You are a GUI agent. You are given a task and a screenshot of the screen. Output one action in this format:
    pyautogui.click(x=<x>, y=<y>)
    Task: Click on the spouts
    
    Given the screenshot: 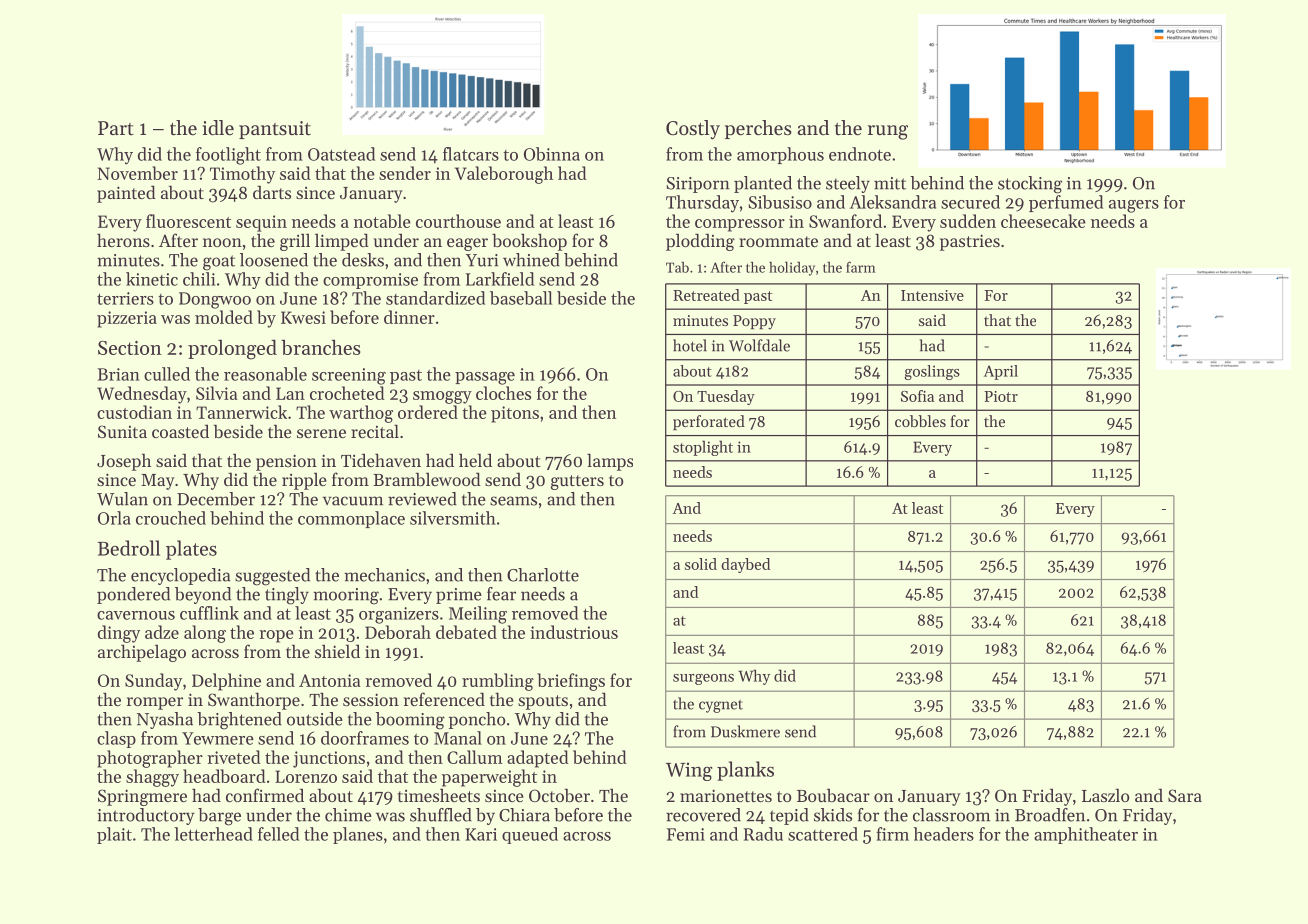 What is the action you would take?
    pyautogui.click(x=543, y=702)
